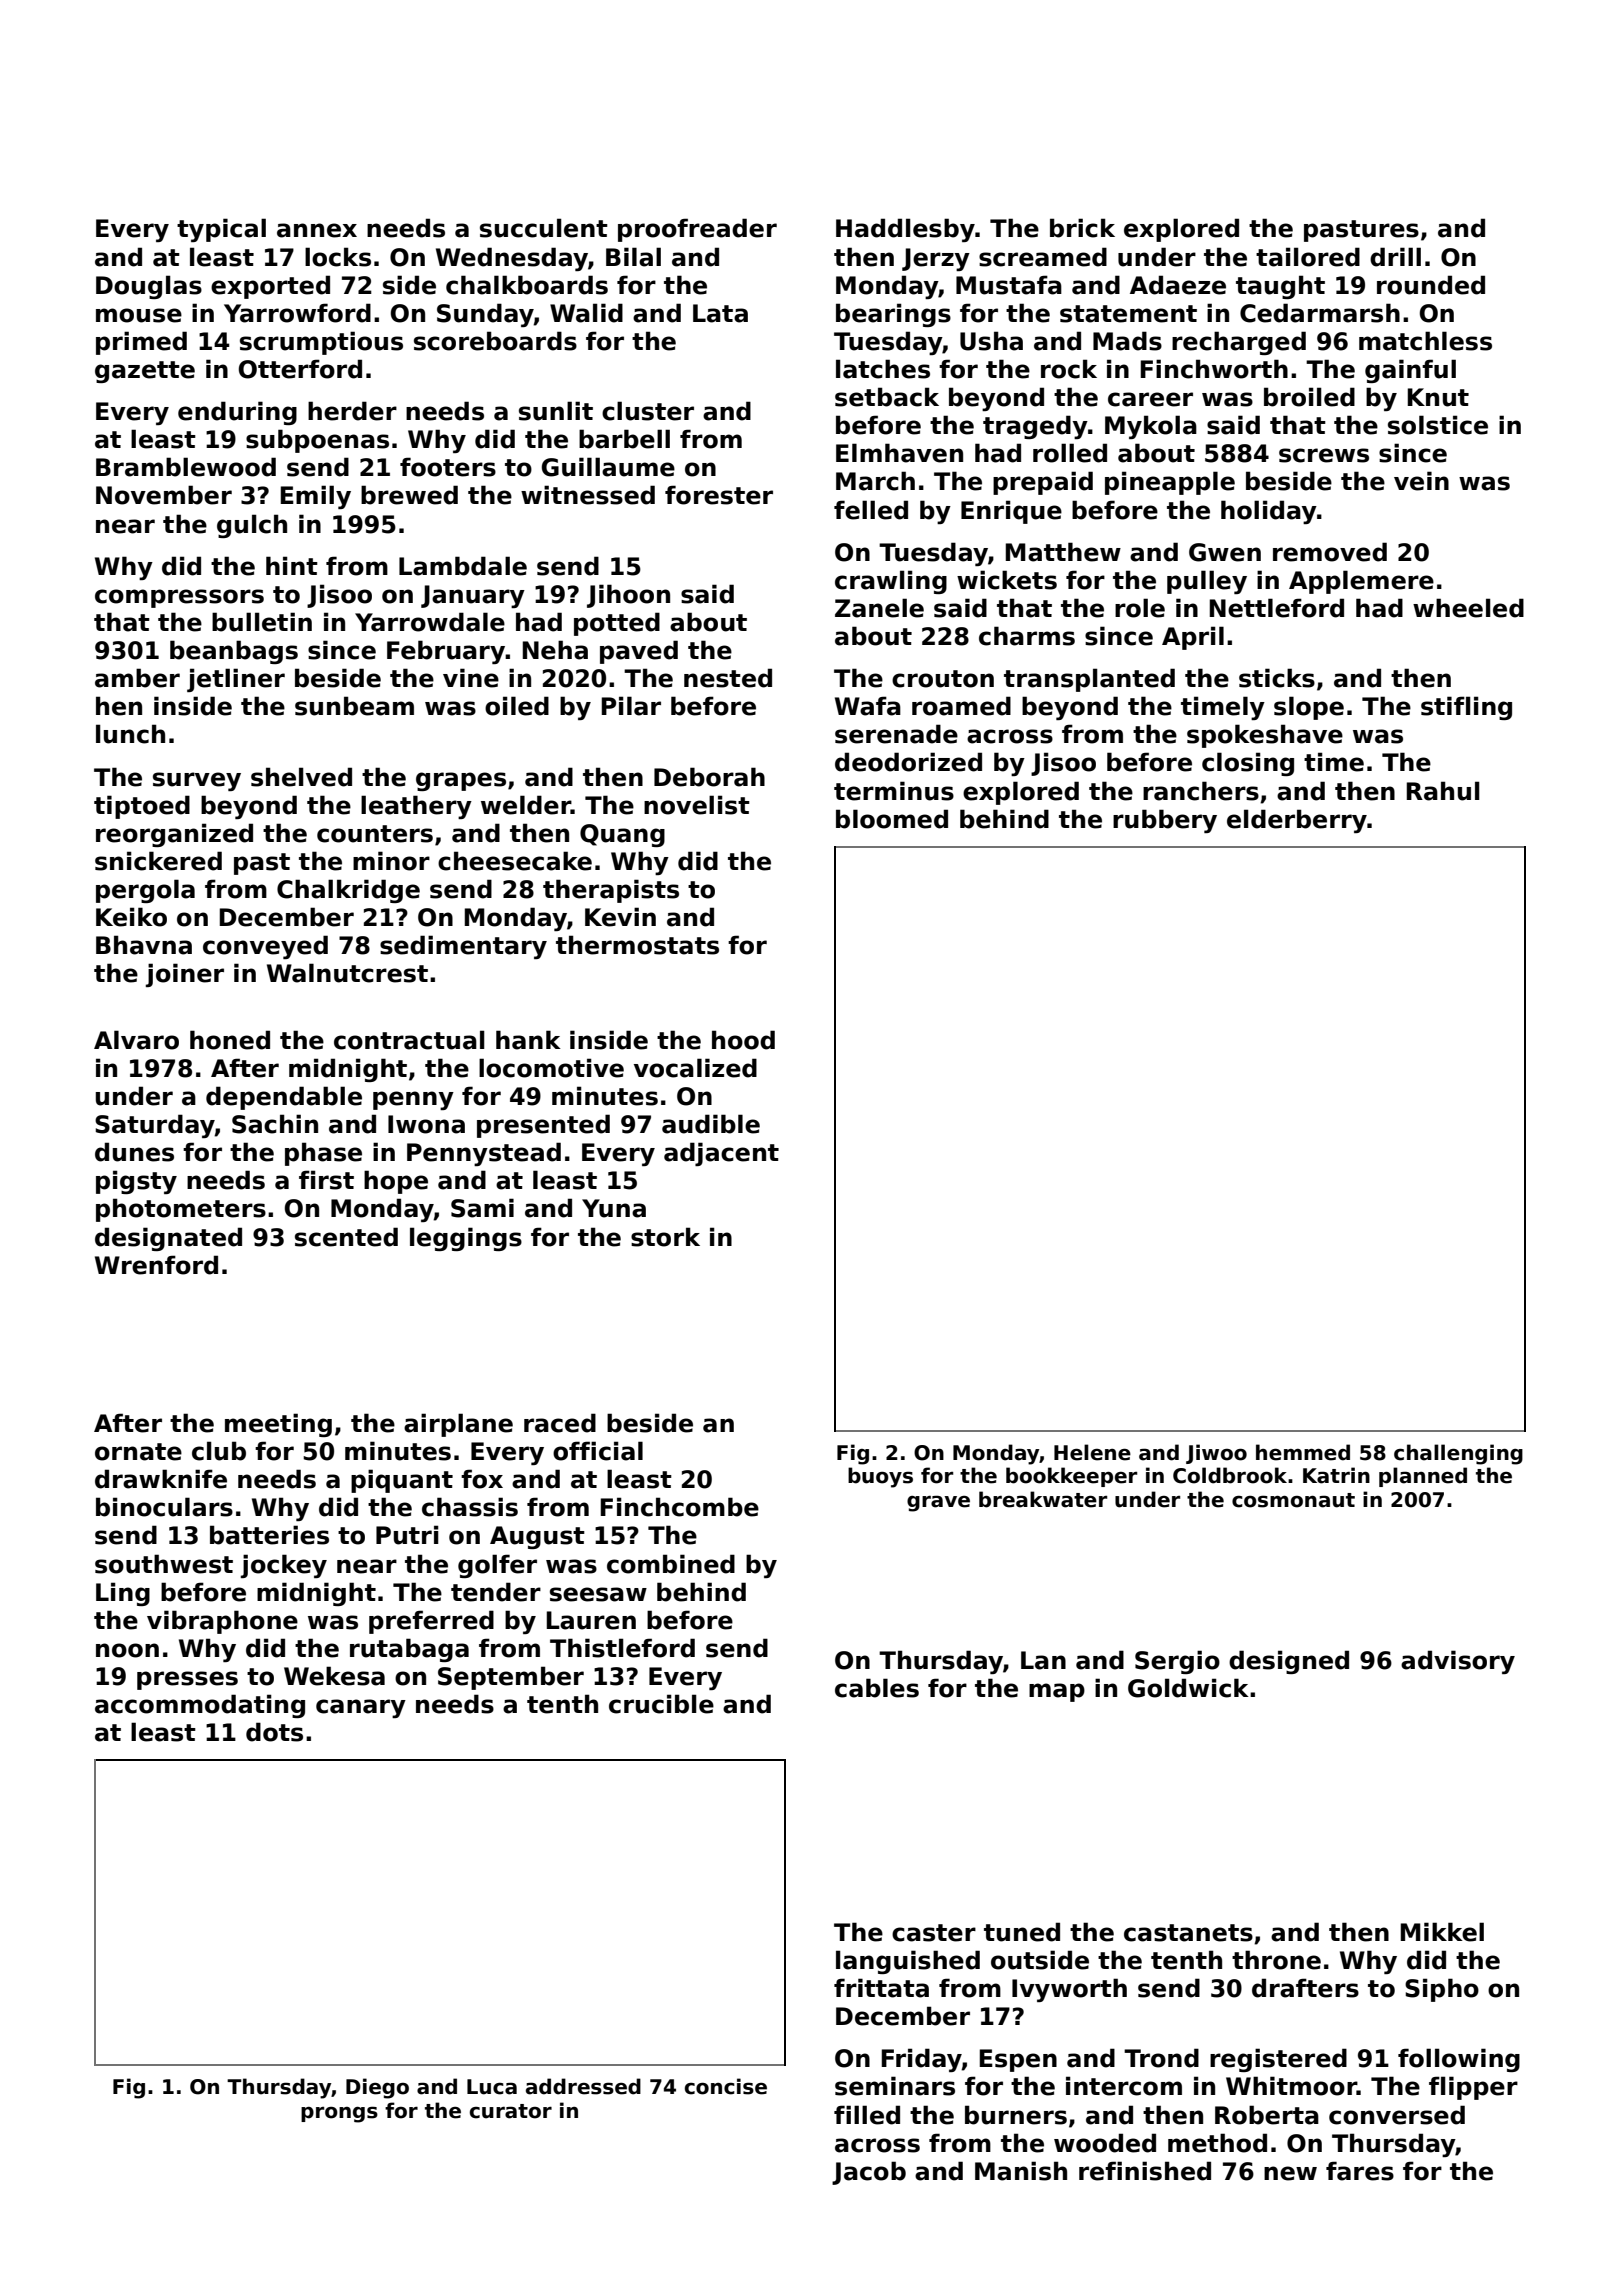  I want to click on footers, so click(448, 467).
